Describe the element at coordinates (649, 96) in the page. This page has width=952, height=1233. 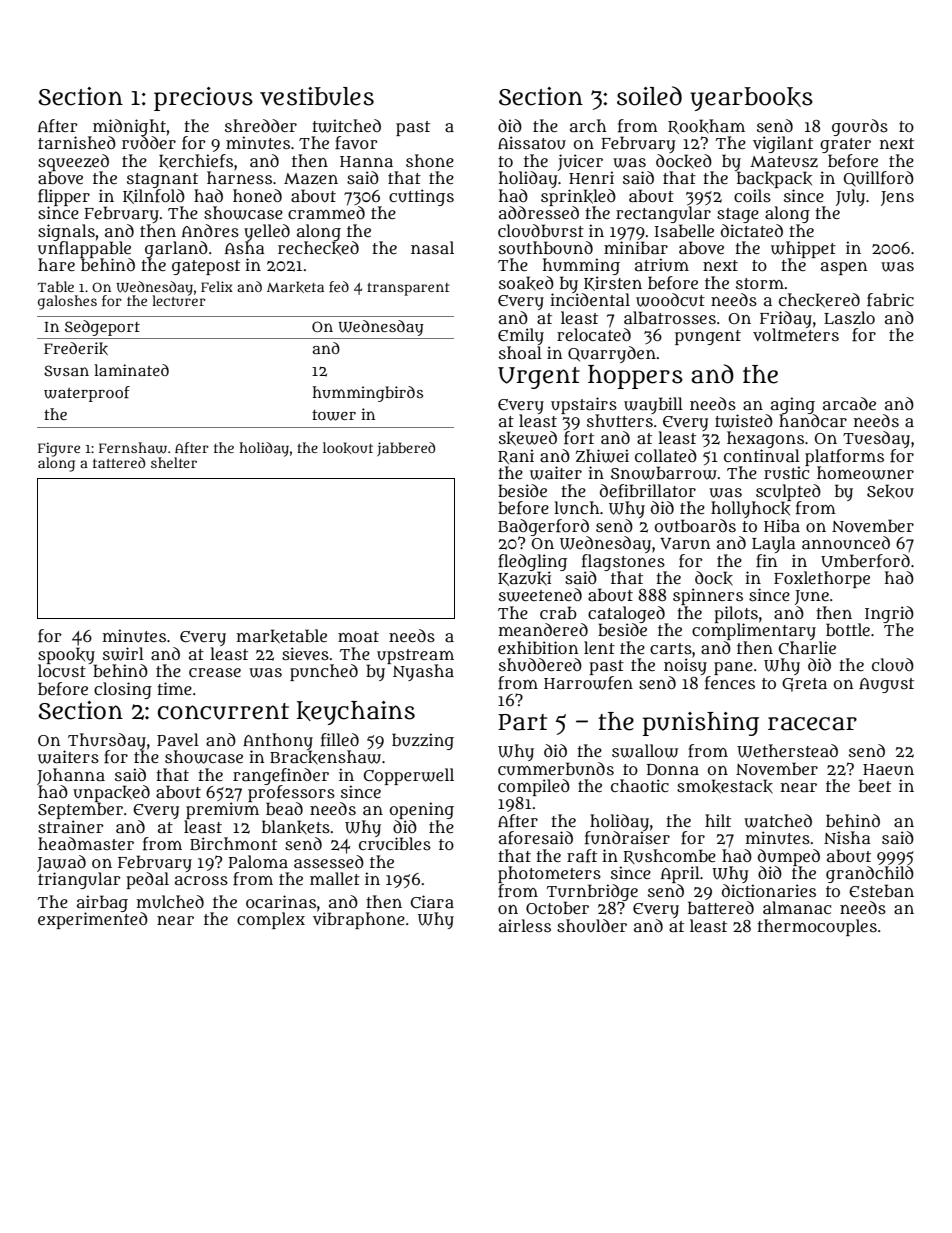
I see `soiled` at that location.
